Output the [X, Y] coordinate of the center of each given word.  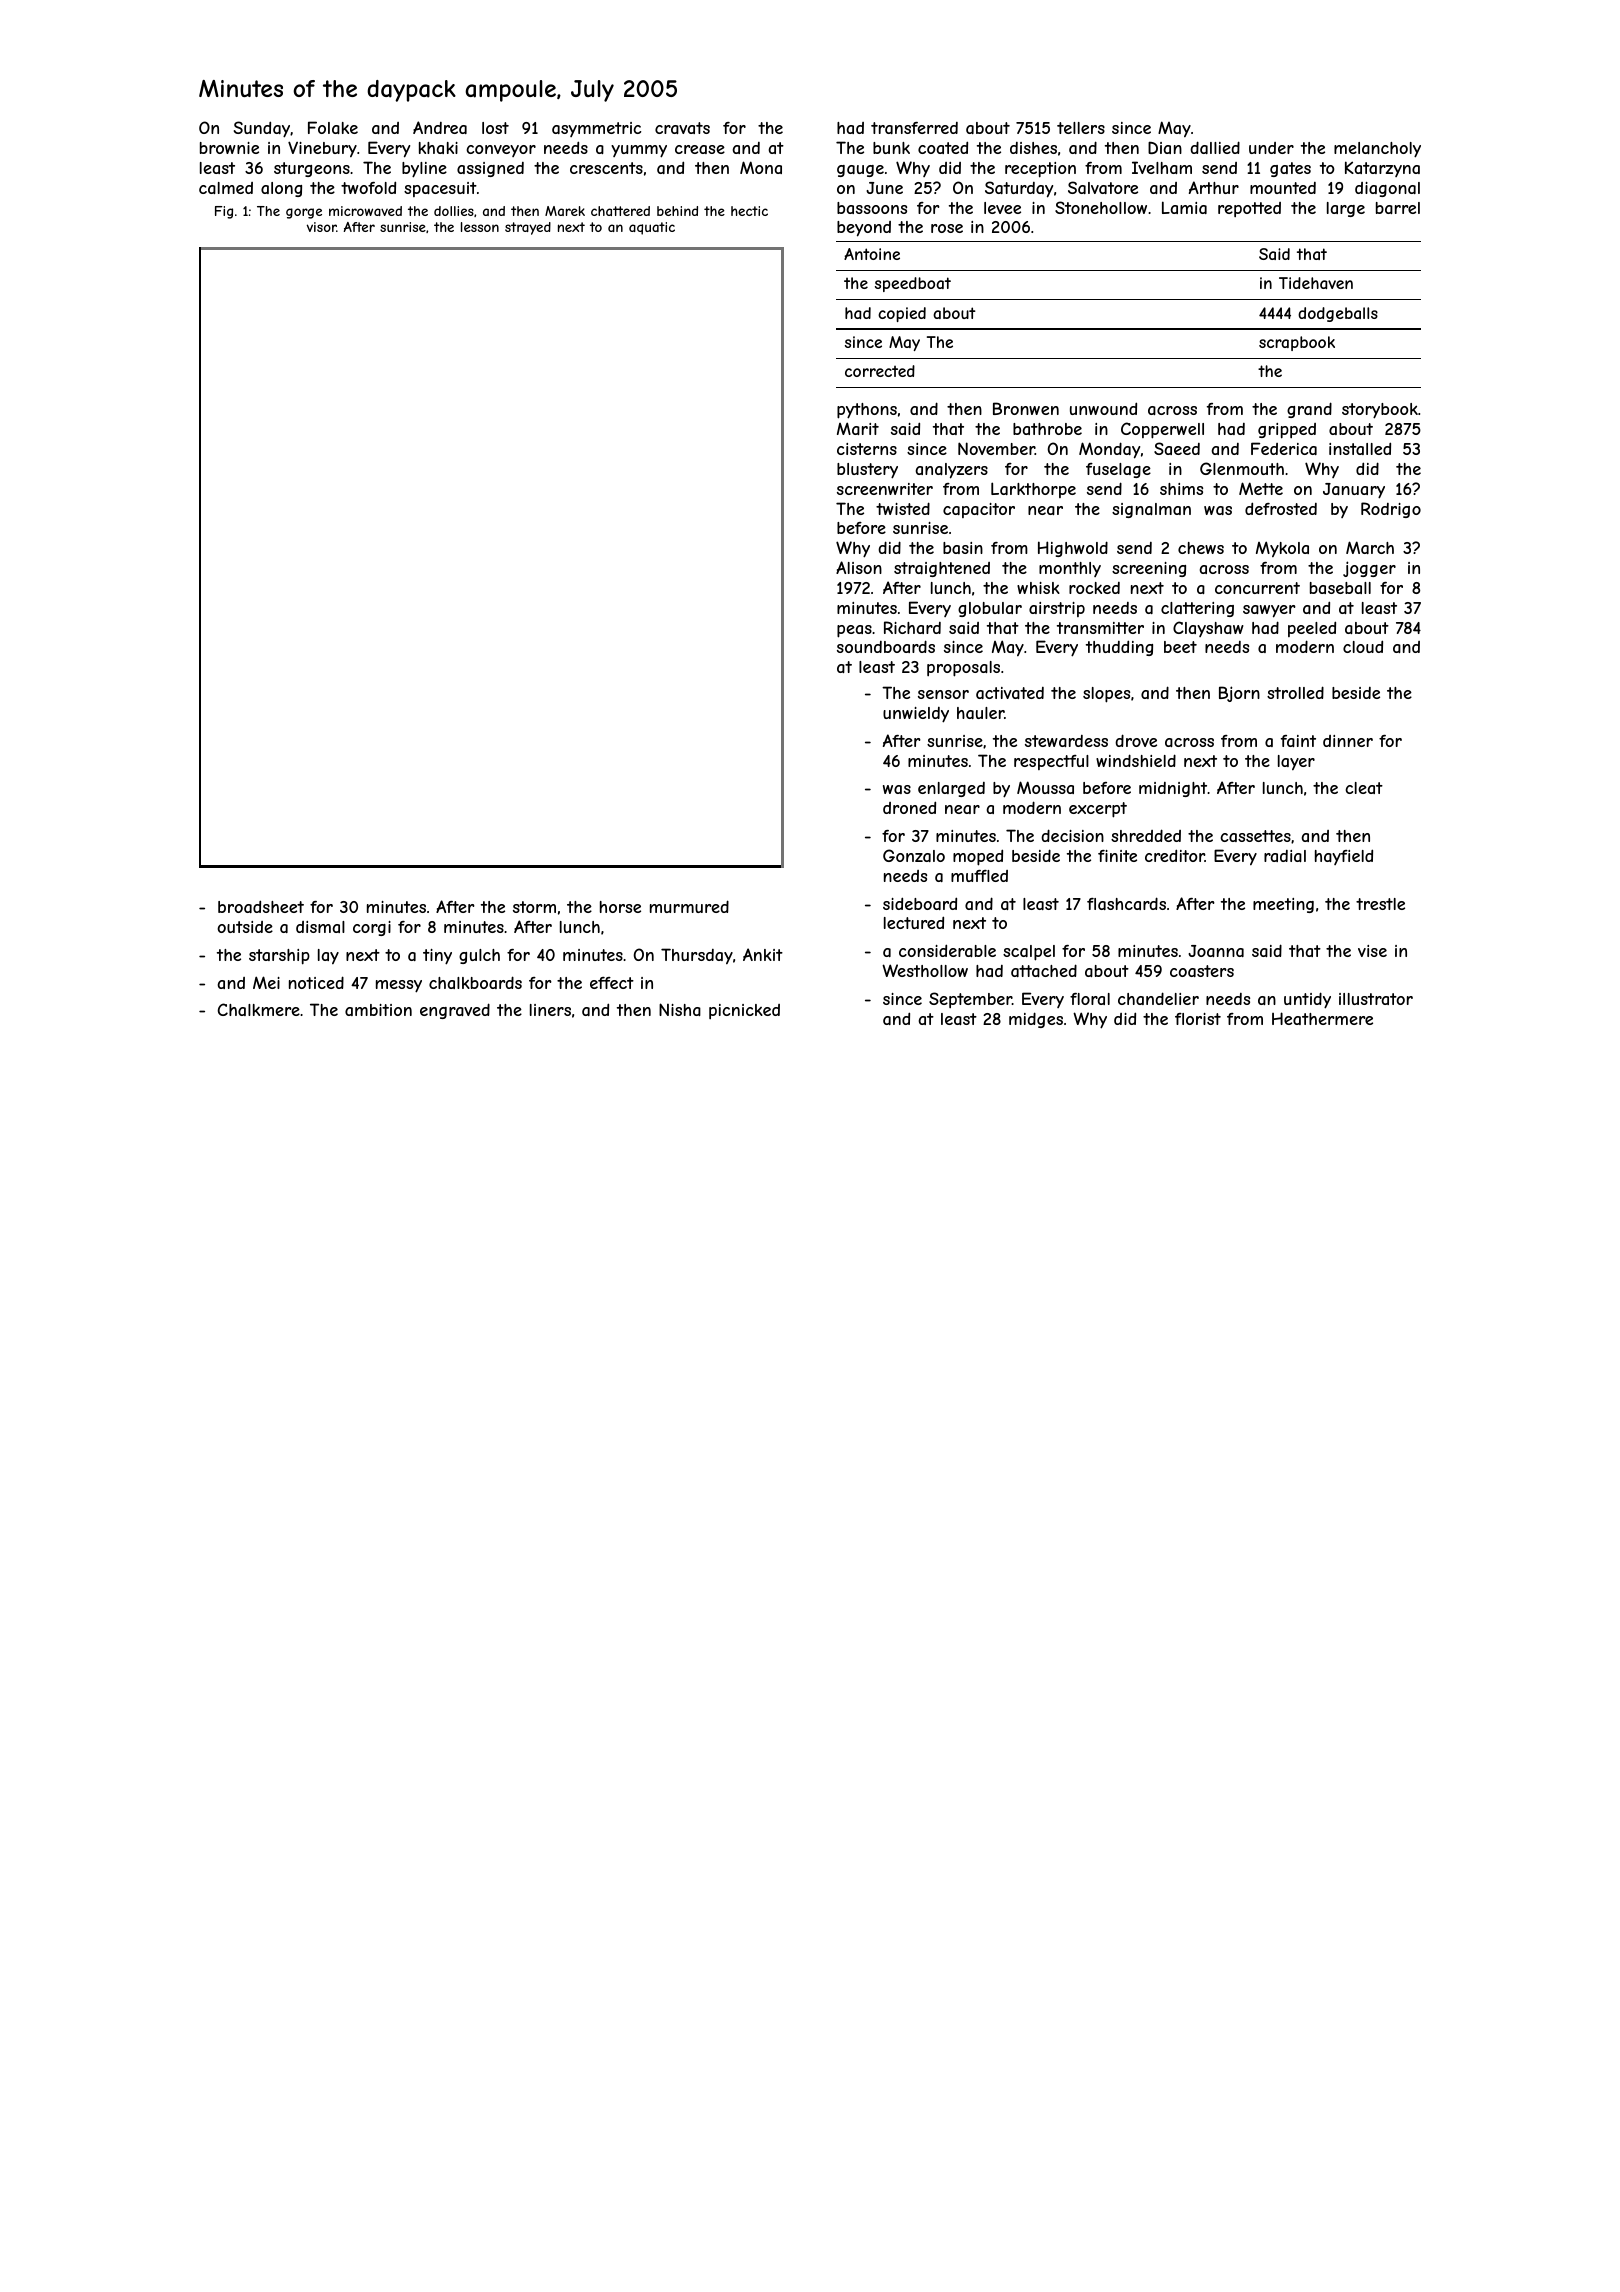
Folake [333, 127]
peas [854, 631]
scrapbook [1297, 343]
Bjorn [1239, 694]
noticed [316, 982]
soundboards [886, 646]
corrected [880, 371]
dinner [1348, 741]
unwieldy [916, 715]
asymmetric [596, 129]
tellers [1081, 128]
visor [322, 227]
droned [909, 807]
